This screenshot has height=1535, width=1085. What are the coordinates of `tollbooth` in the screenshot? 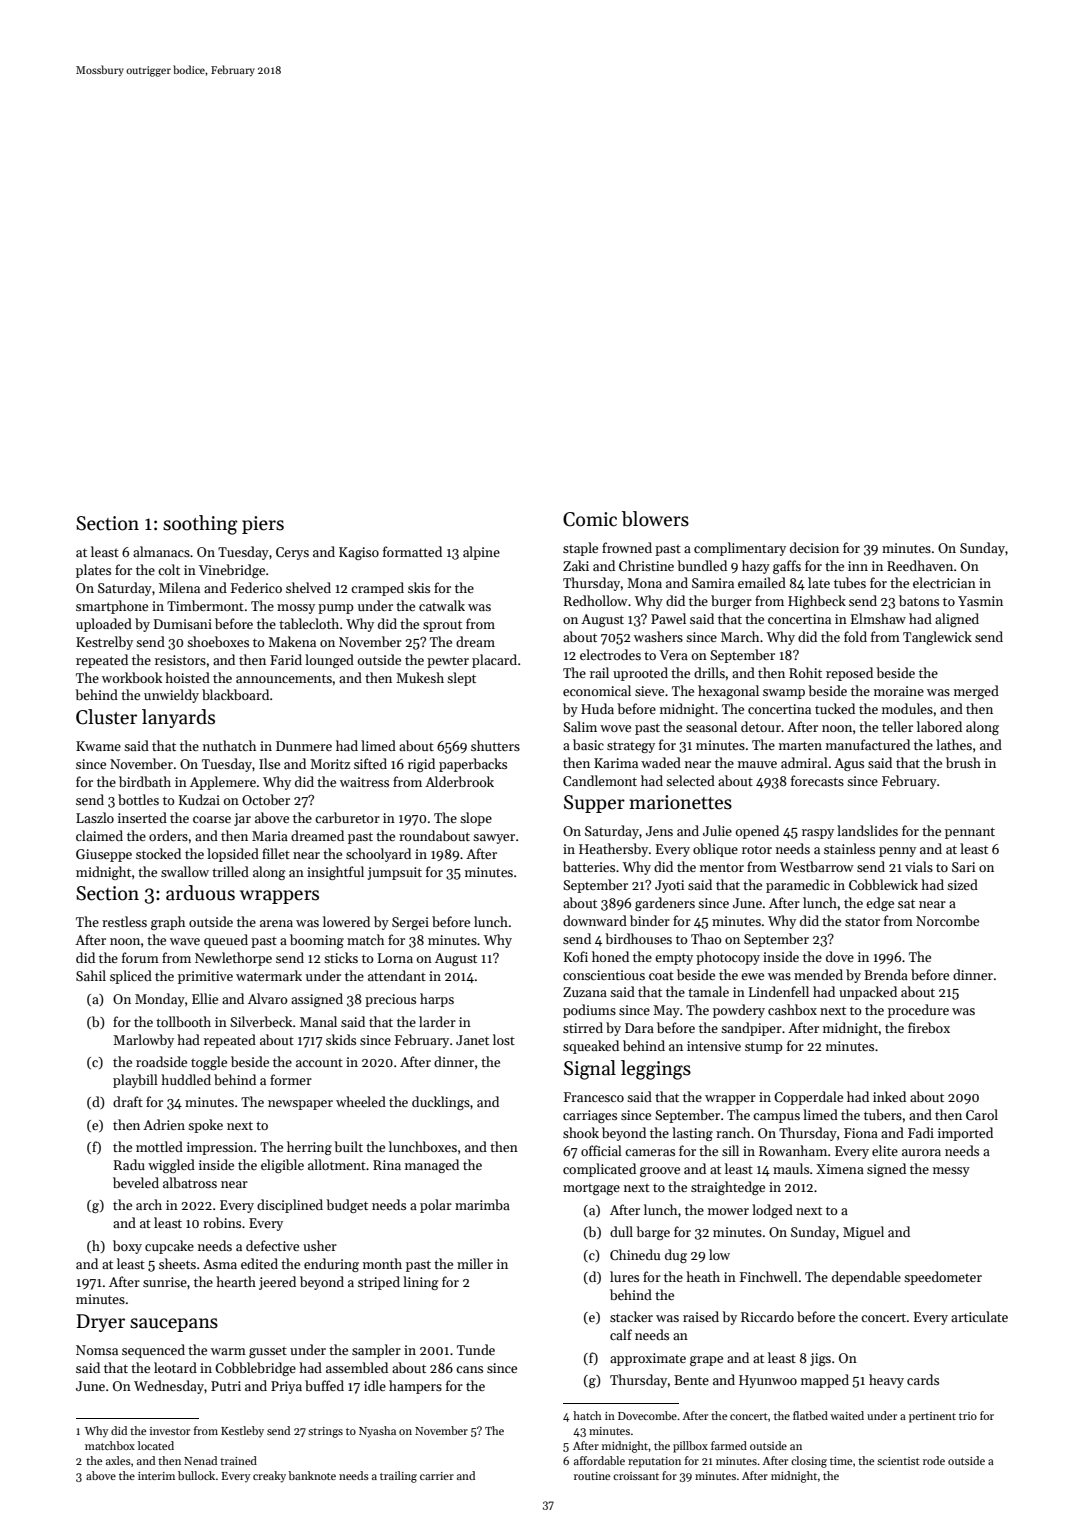 It's located at (183, 1021).
